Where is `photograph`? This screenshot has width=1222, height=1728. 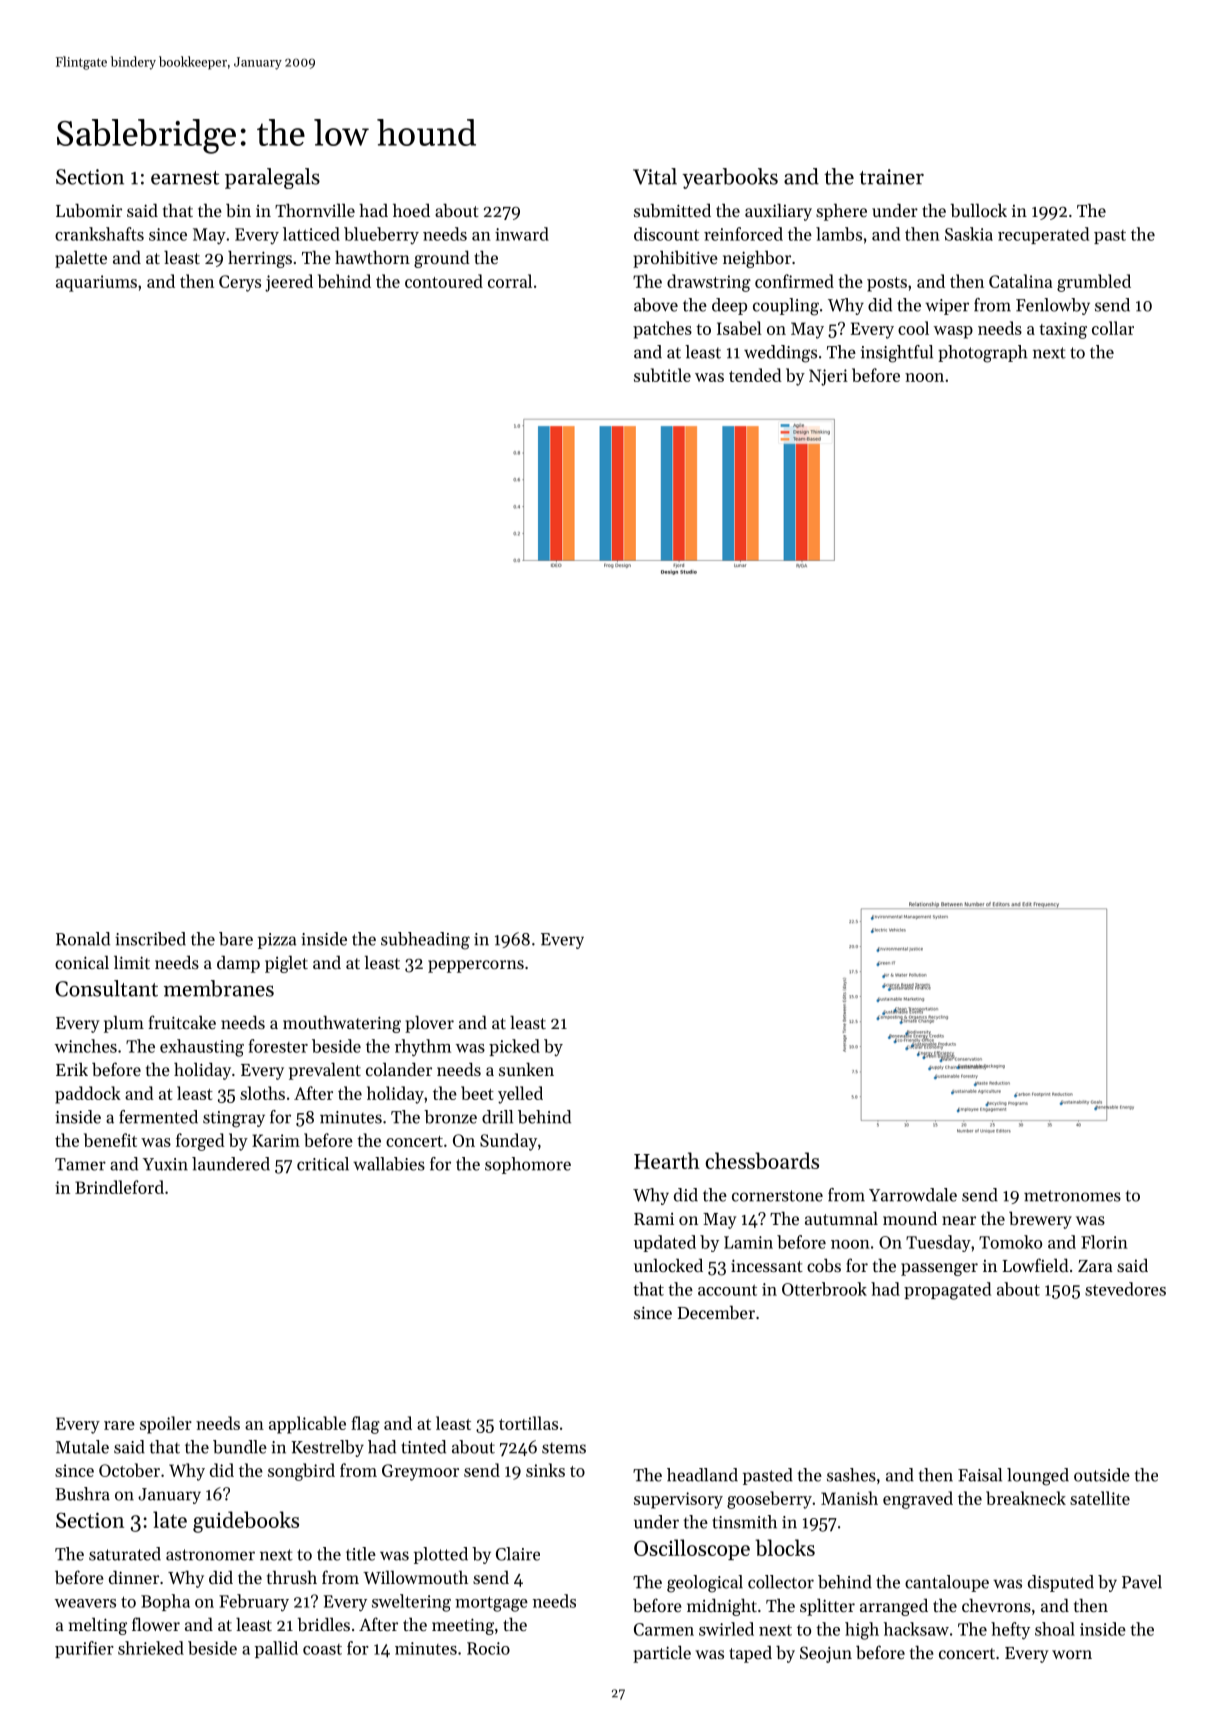
photograph is located at coordinates (982, 354).
